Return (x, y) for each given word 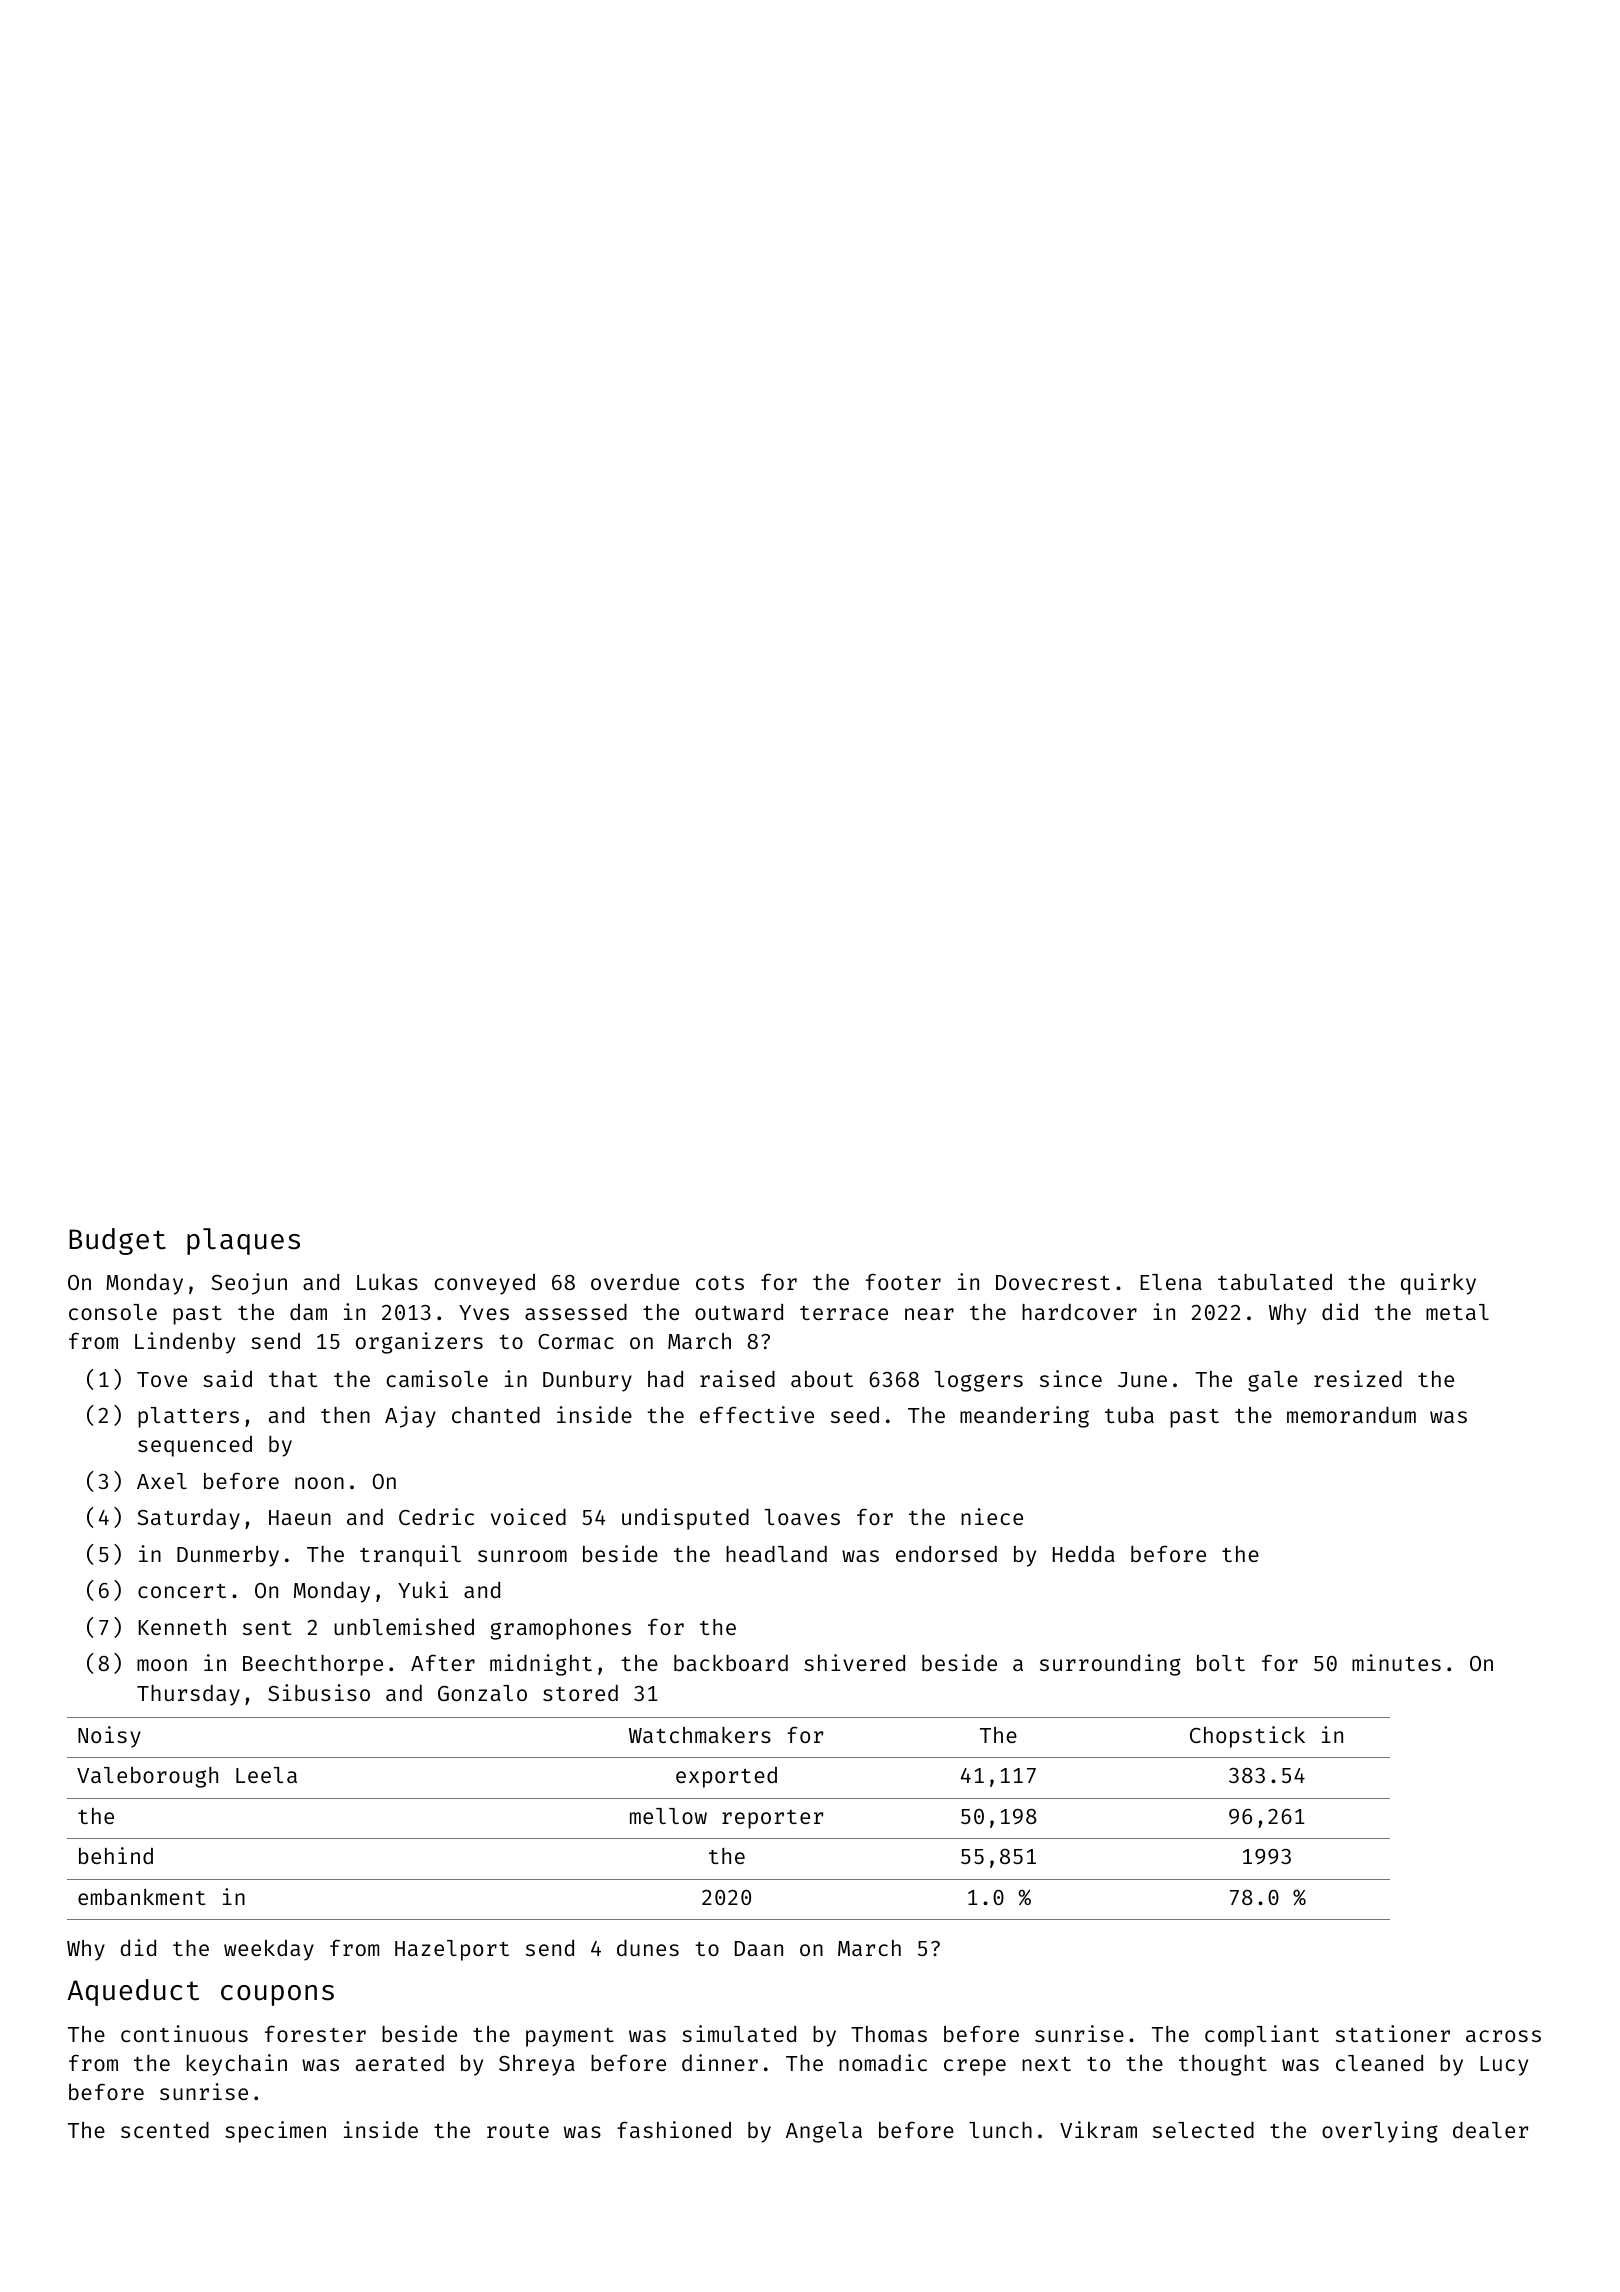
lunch (1000, 2130)
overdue (635, 1282)
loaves (802, 1517)
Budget (117, 1241)
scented (165, 2130)
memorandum (1351, 1415)
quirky (1438, 1284)
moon (162, 1665)
